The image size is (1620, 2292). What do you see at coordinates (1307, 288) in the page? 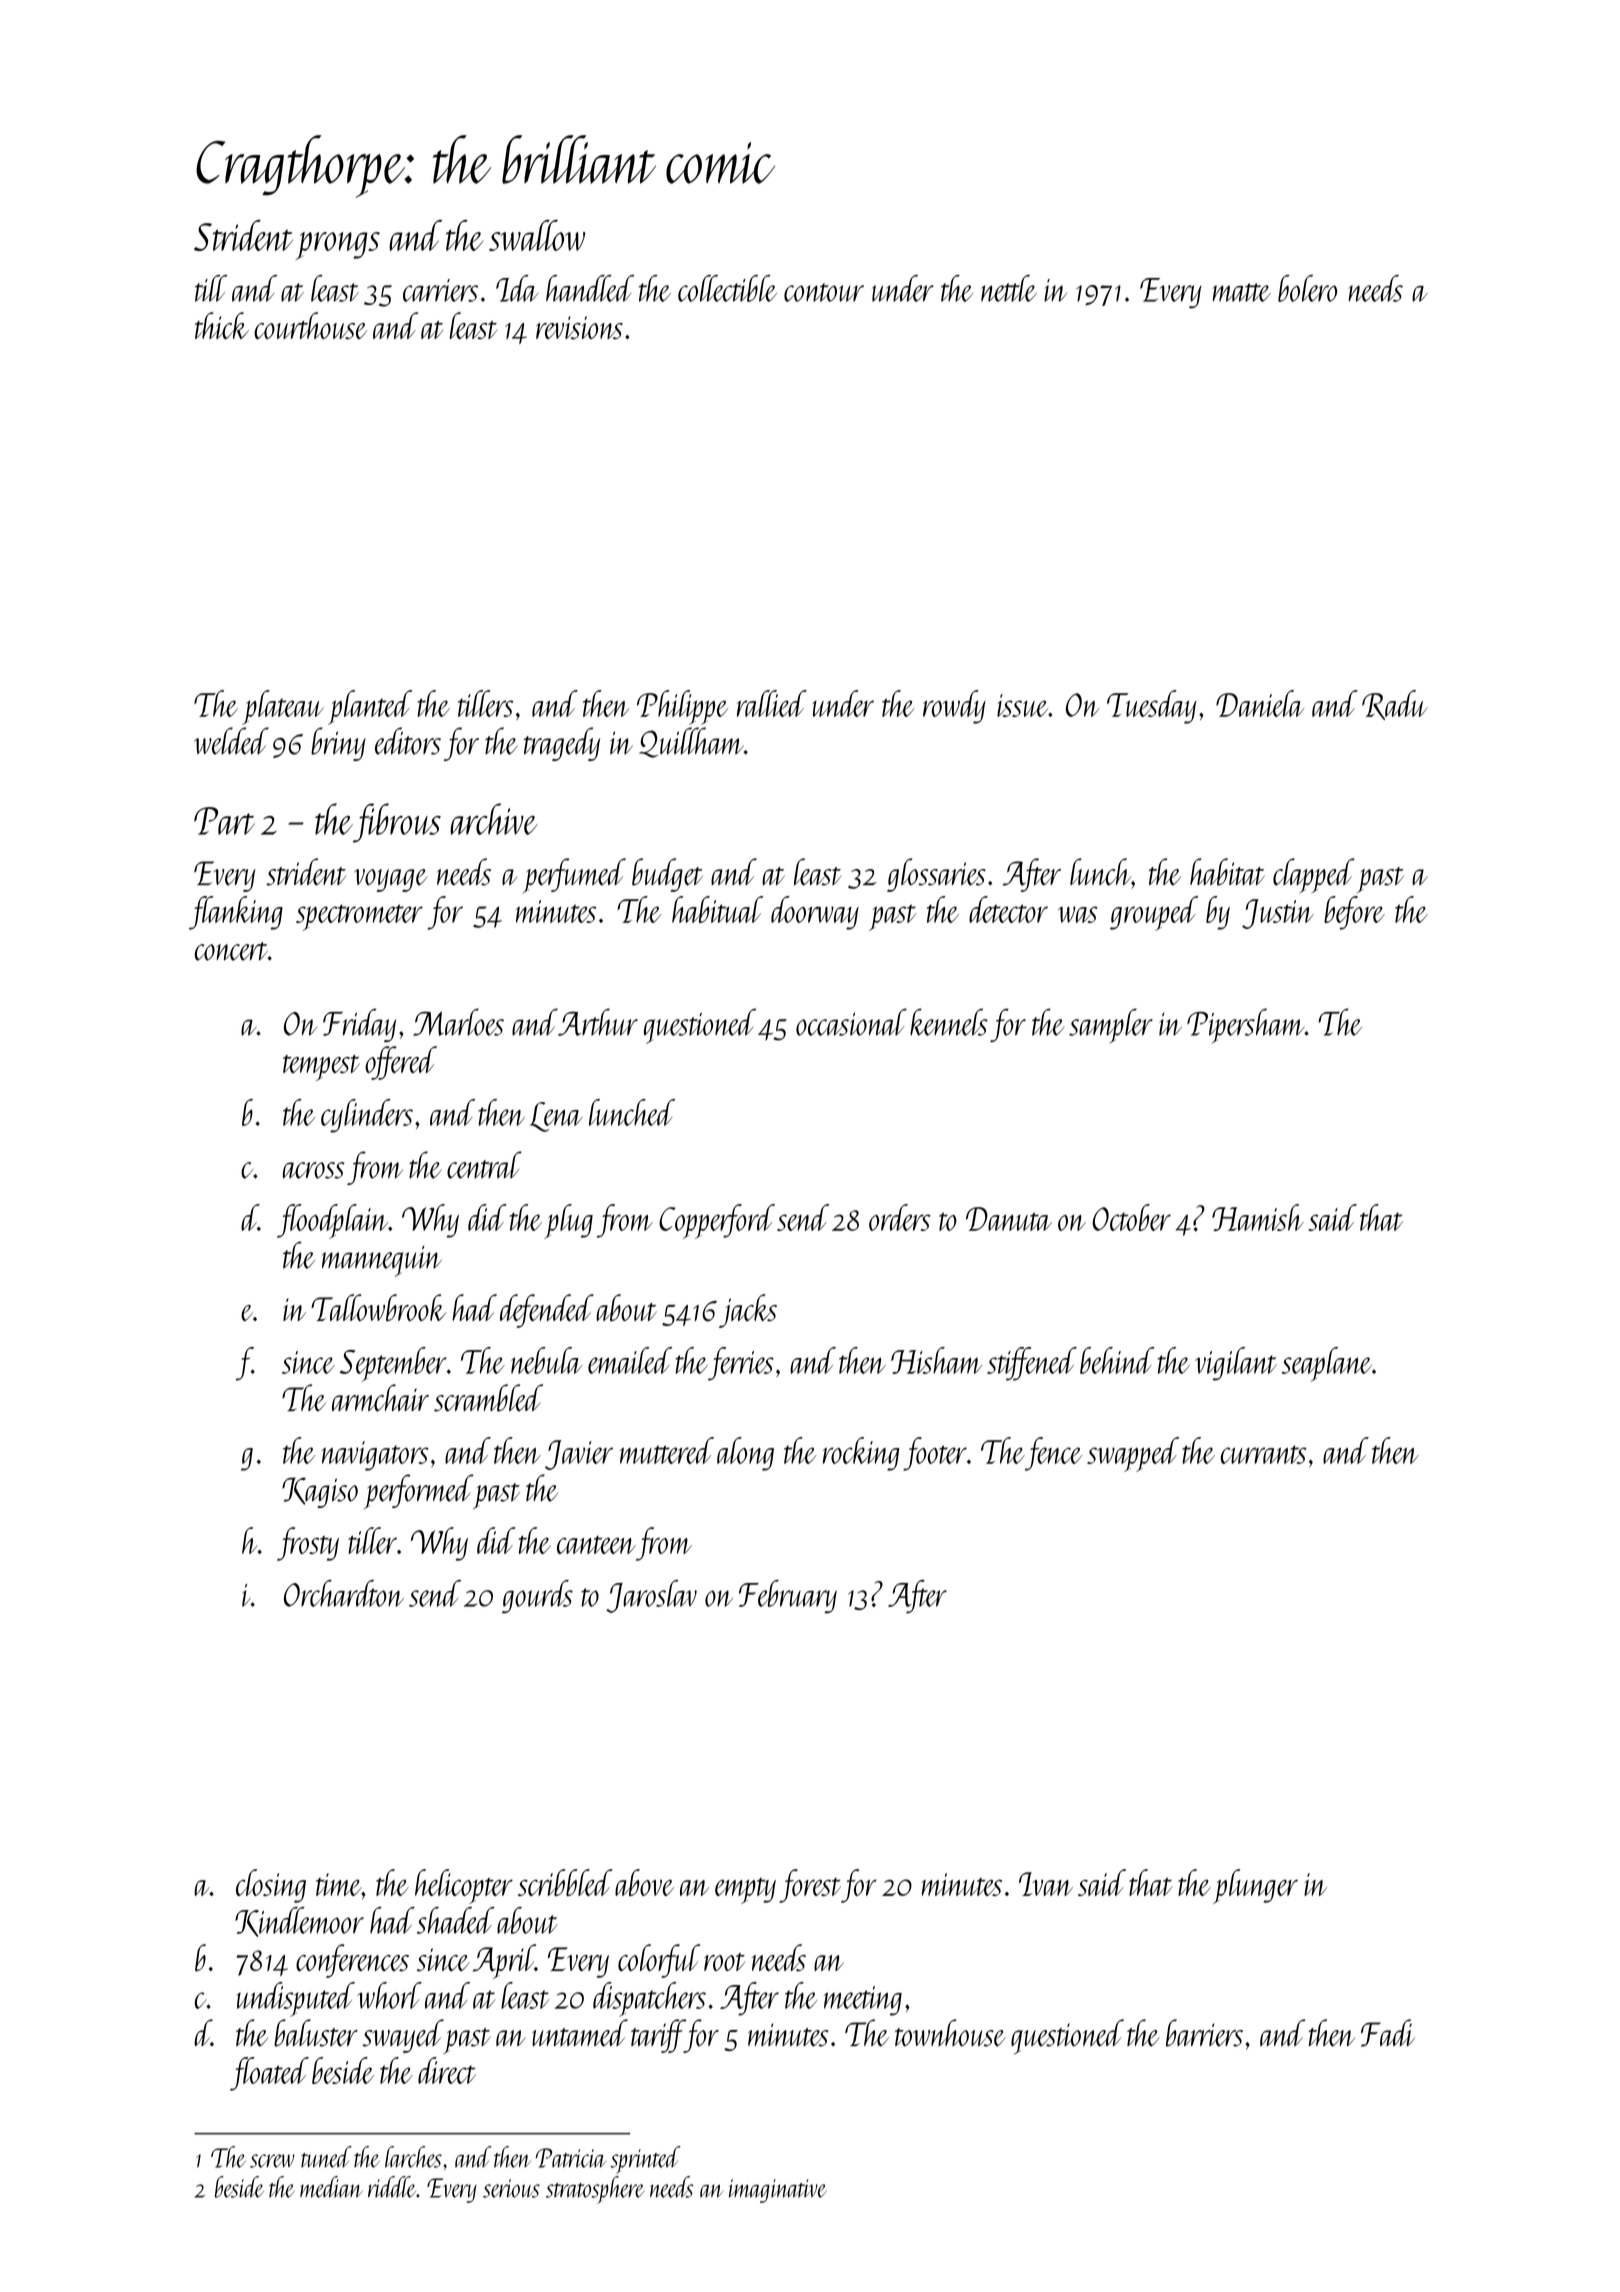
I see `bolero` at bounding box center [1307, 288].
